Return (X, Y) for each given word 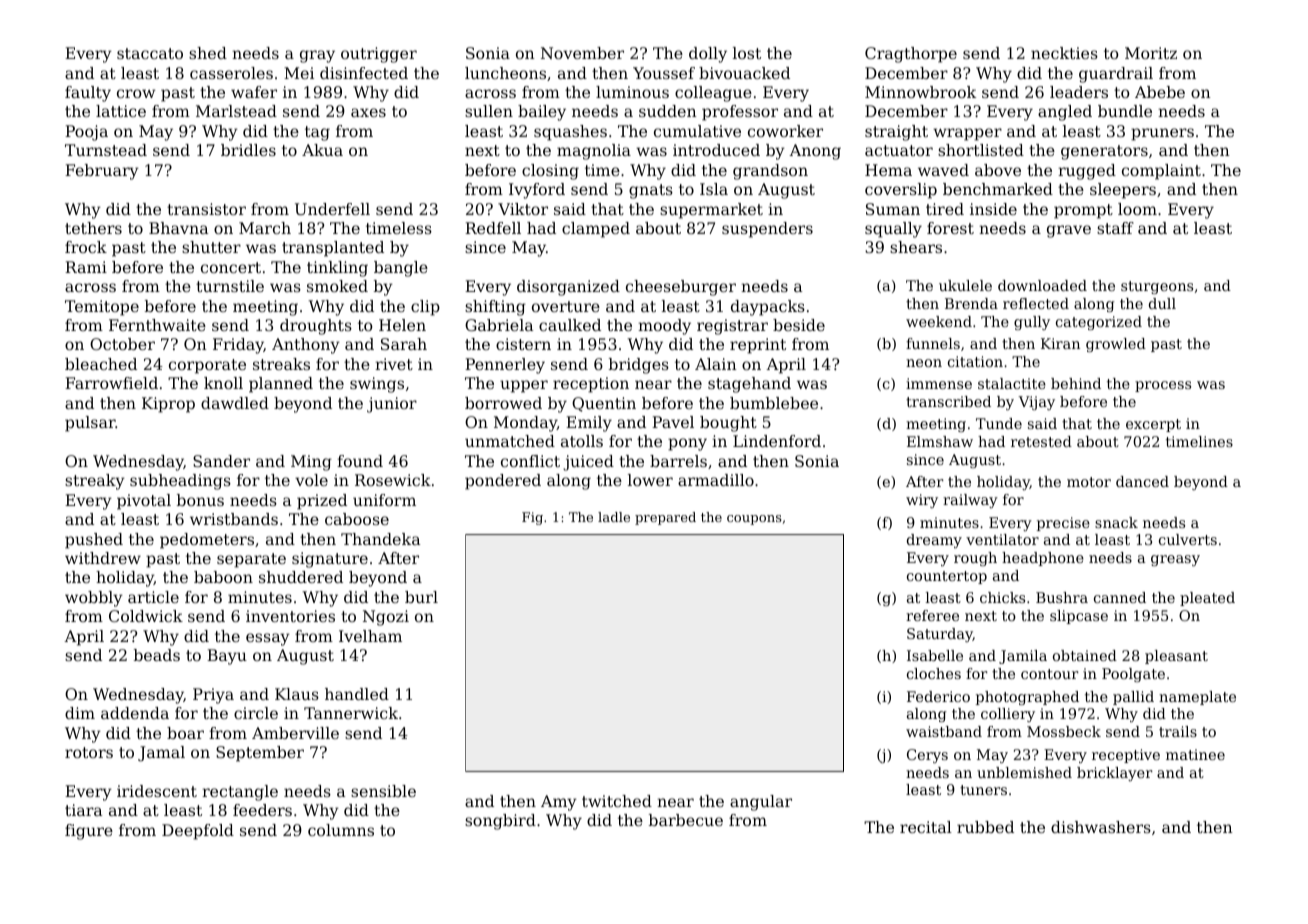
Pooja (86, 133)
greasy (1175, 560)
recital (926, 827)
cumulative (697, 131)
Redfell (493, 228)
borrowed (503, 403)
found (360, 461)
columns (341, 830)
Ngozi (386, 618)
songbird (500, 822)
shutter (211, 247)
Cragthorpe (911, 55)
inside (993, 209)
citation (975, 361)
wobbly (94, 599)
